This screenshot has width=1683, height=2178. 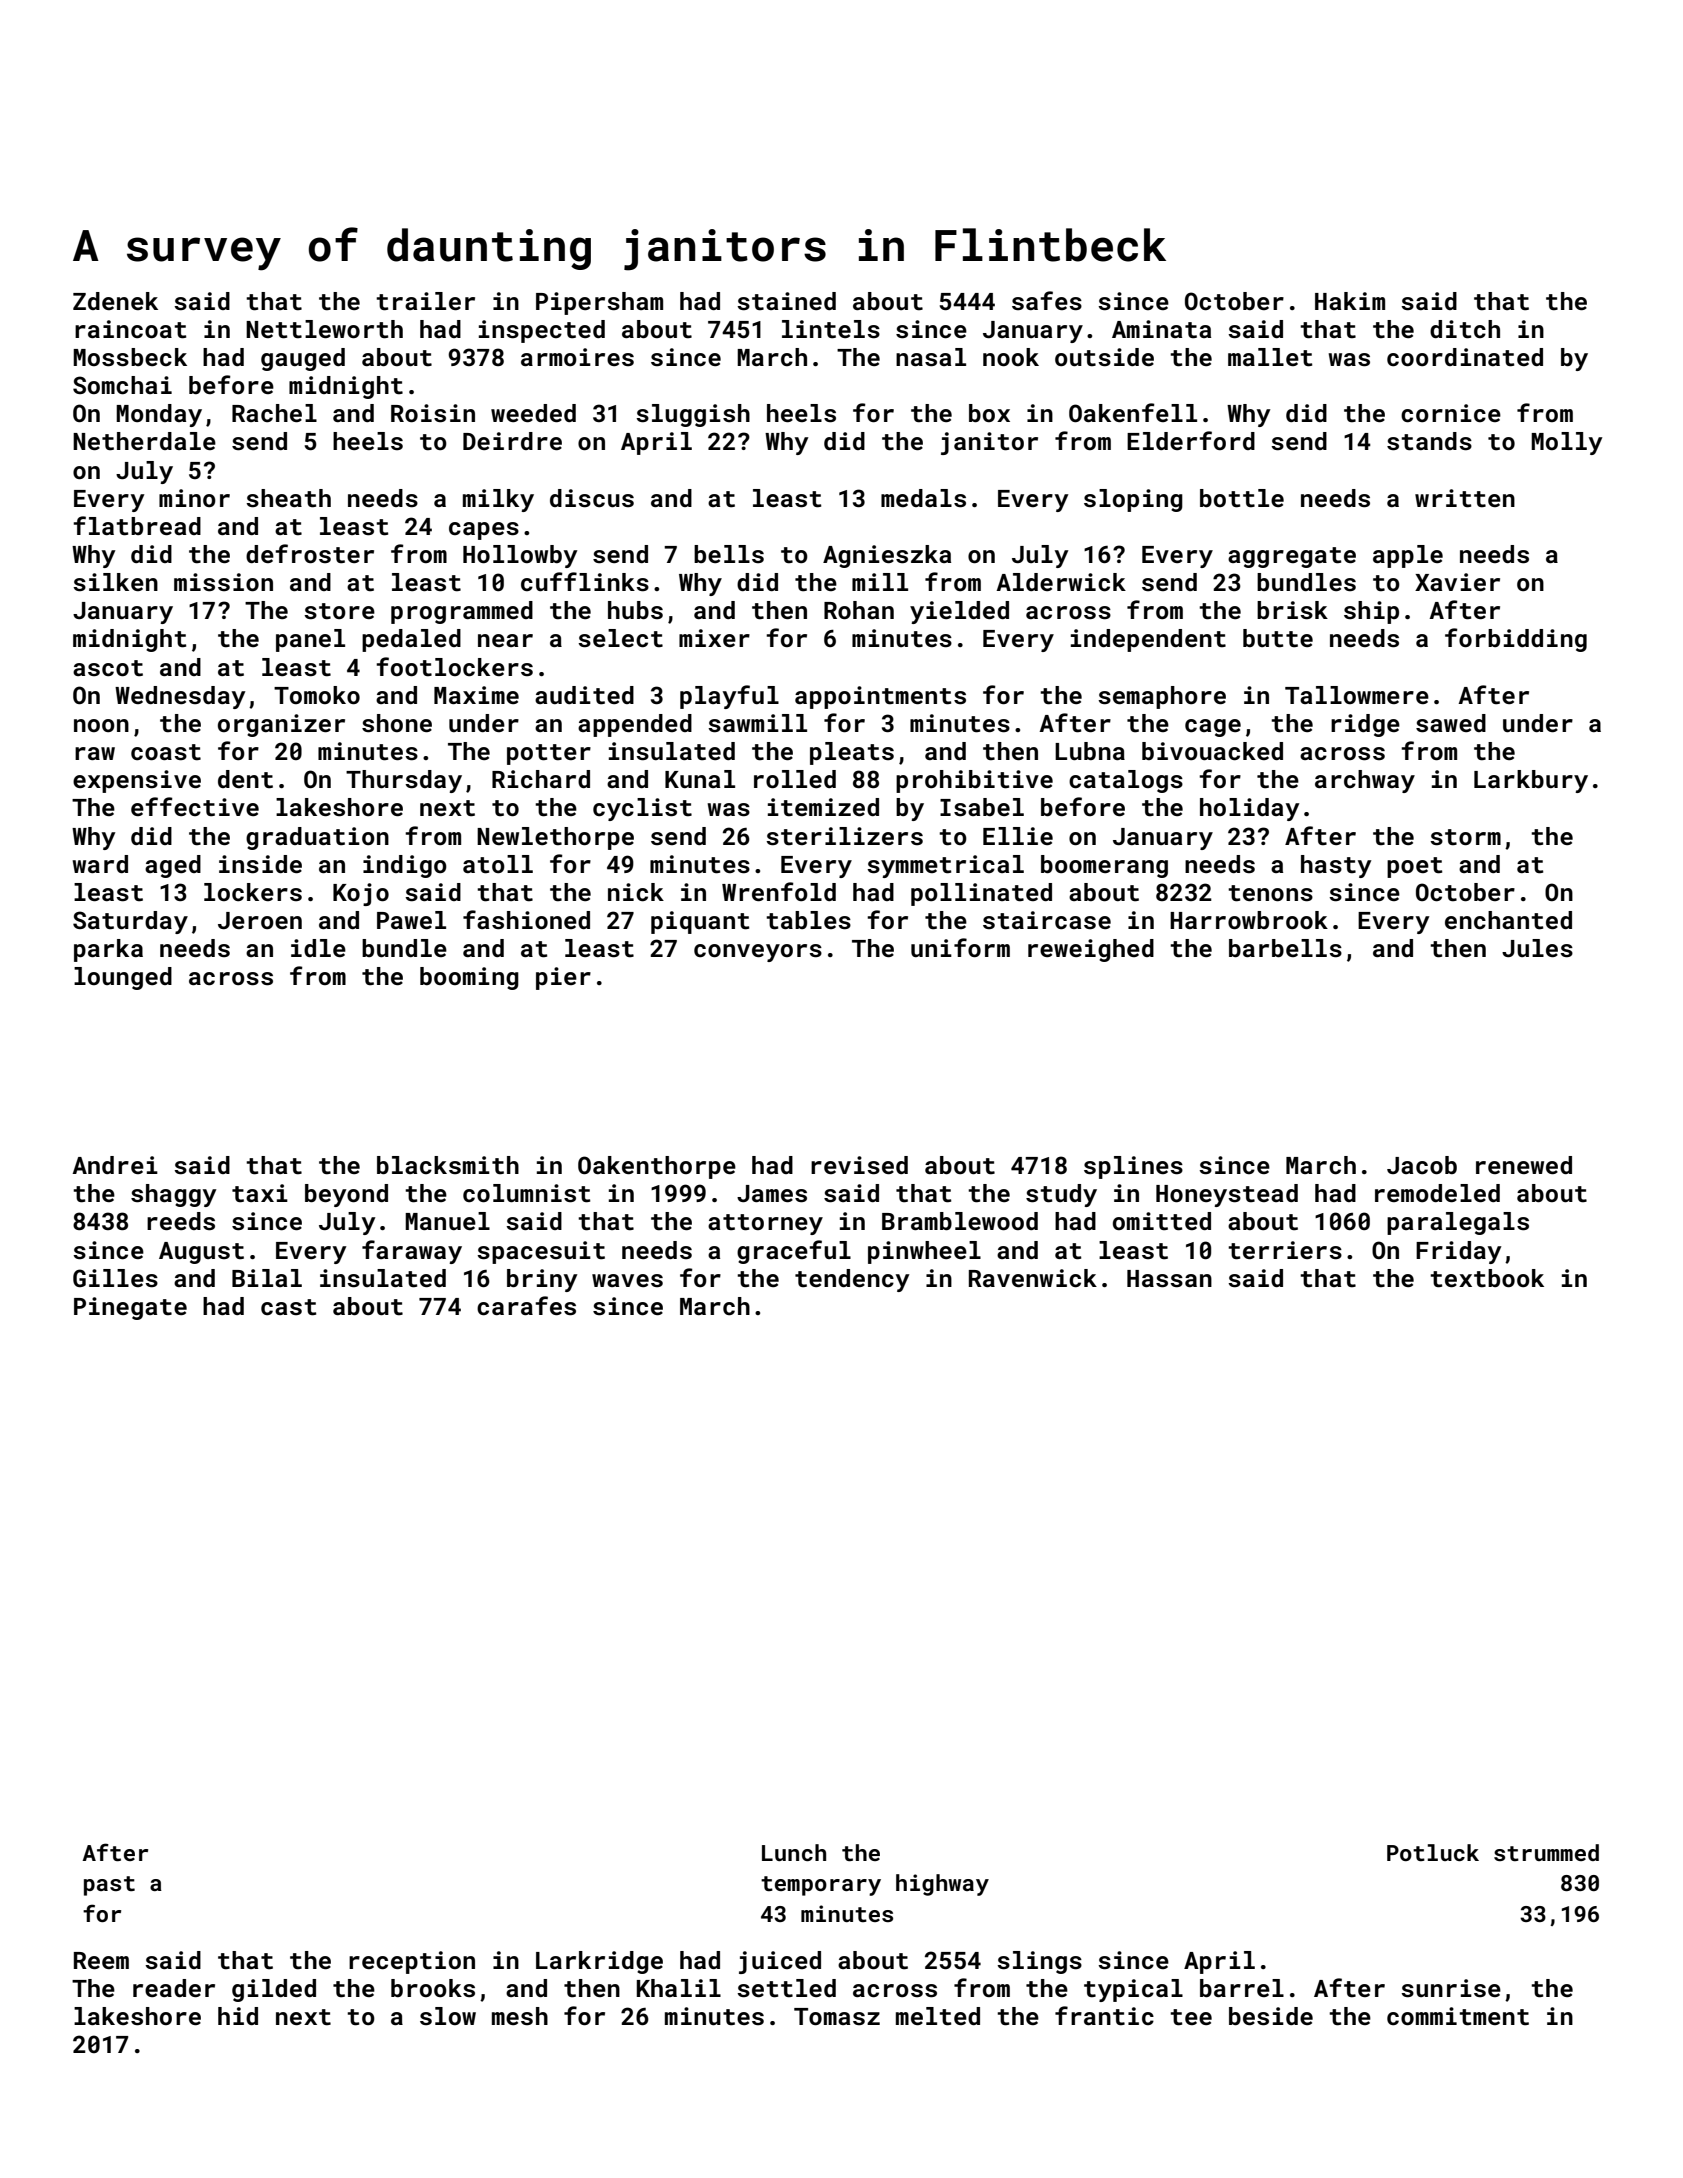 What do you see at coordinates (288, 1307) in the screenshot?
I see `cast` at bounding box center [288, 1307].
